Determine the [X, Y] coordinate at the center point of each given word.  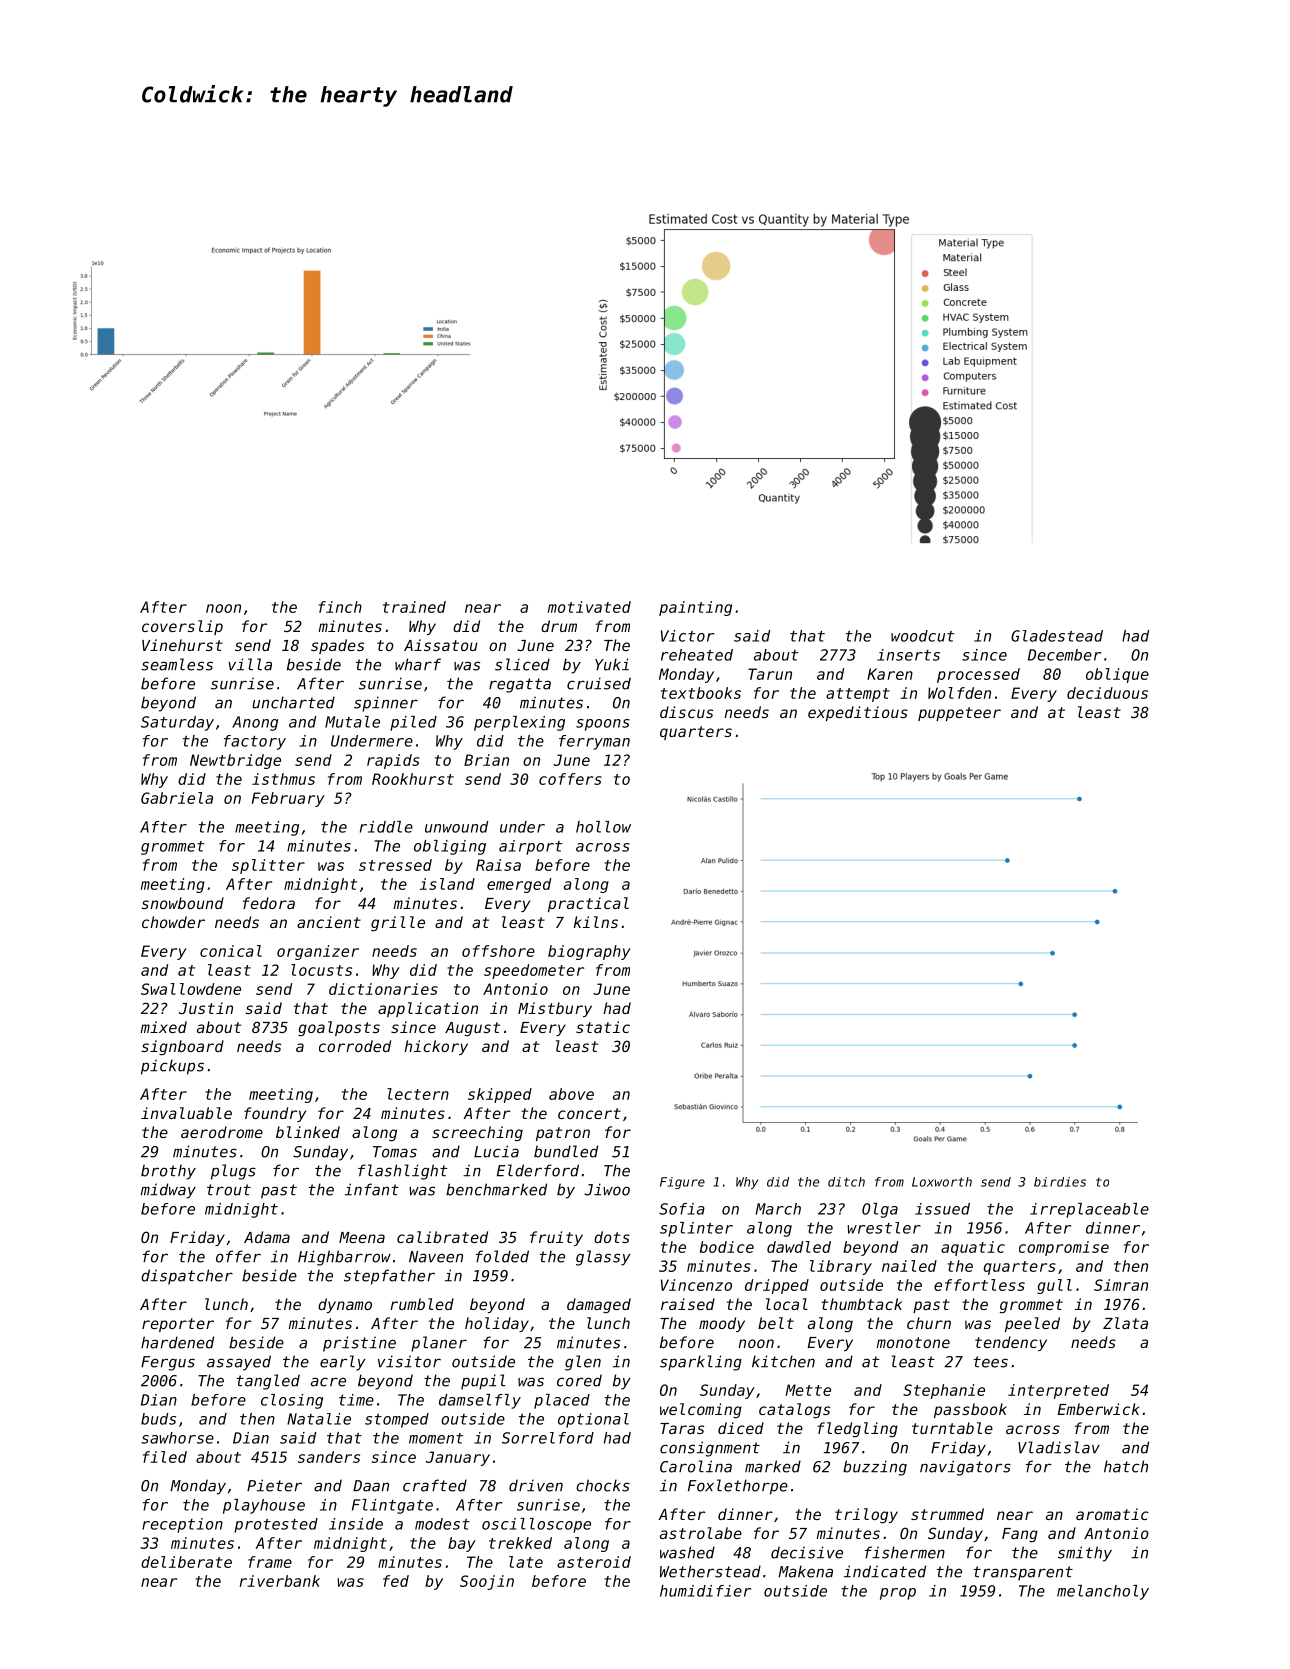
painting [695, 608]
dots [612, 1237]
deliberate [186, 1562]
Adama [267, 1237]
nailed [909, 1266]
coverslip [182, 627]
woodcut [923, 636]
